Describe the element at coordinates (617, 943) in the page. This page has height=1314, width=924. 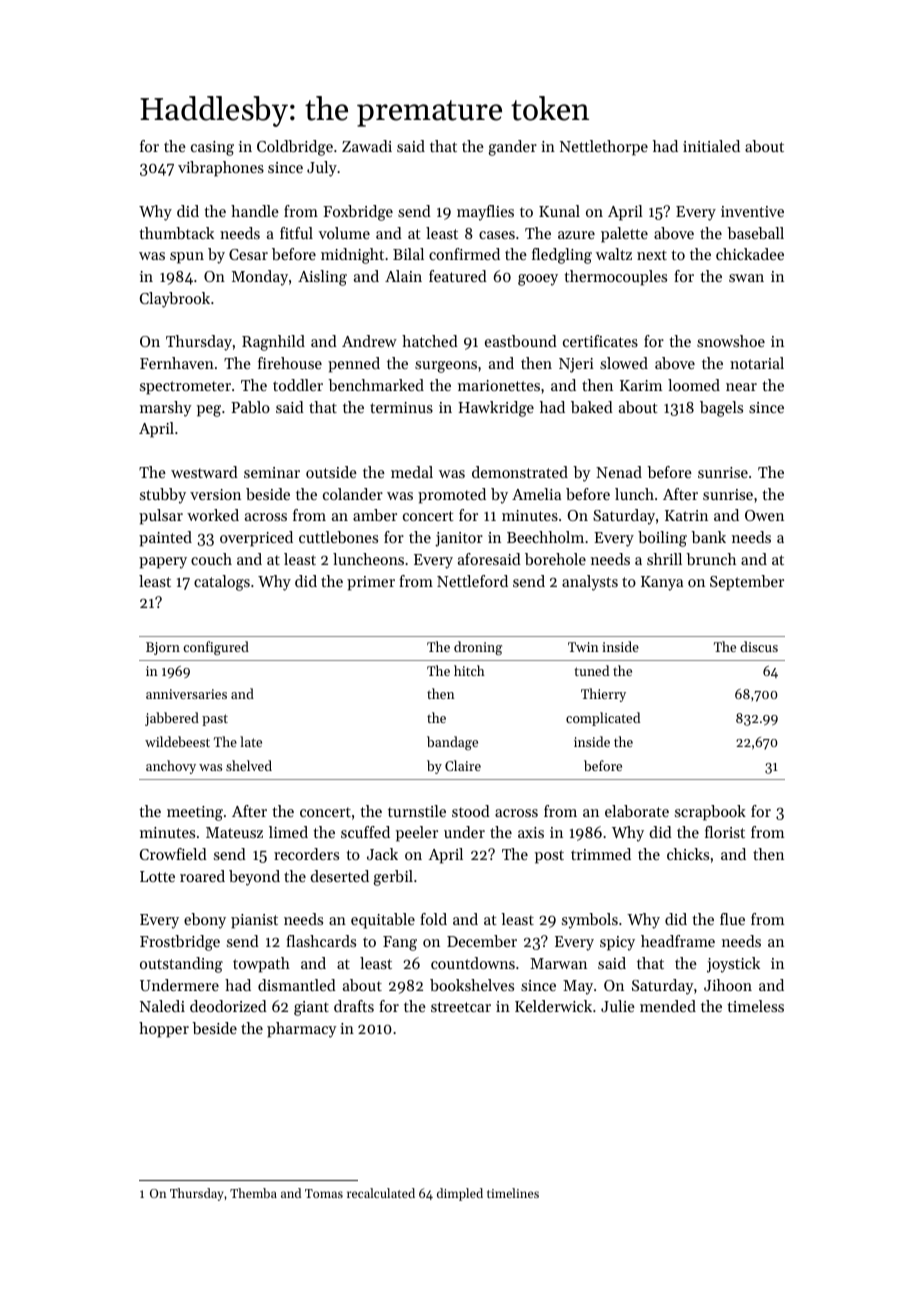
I see `spicy` at that location.
